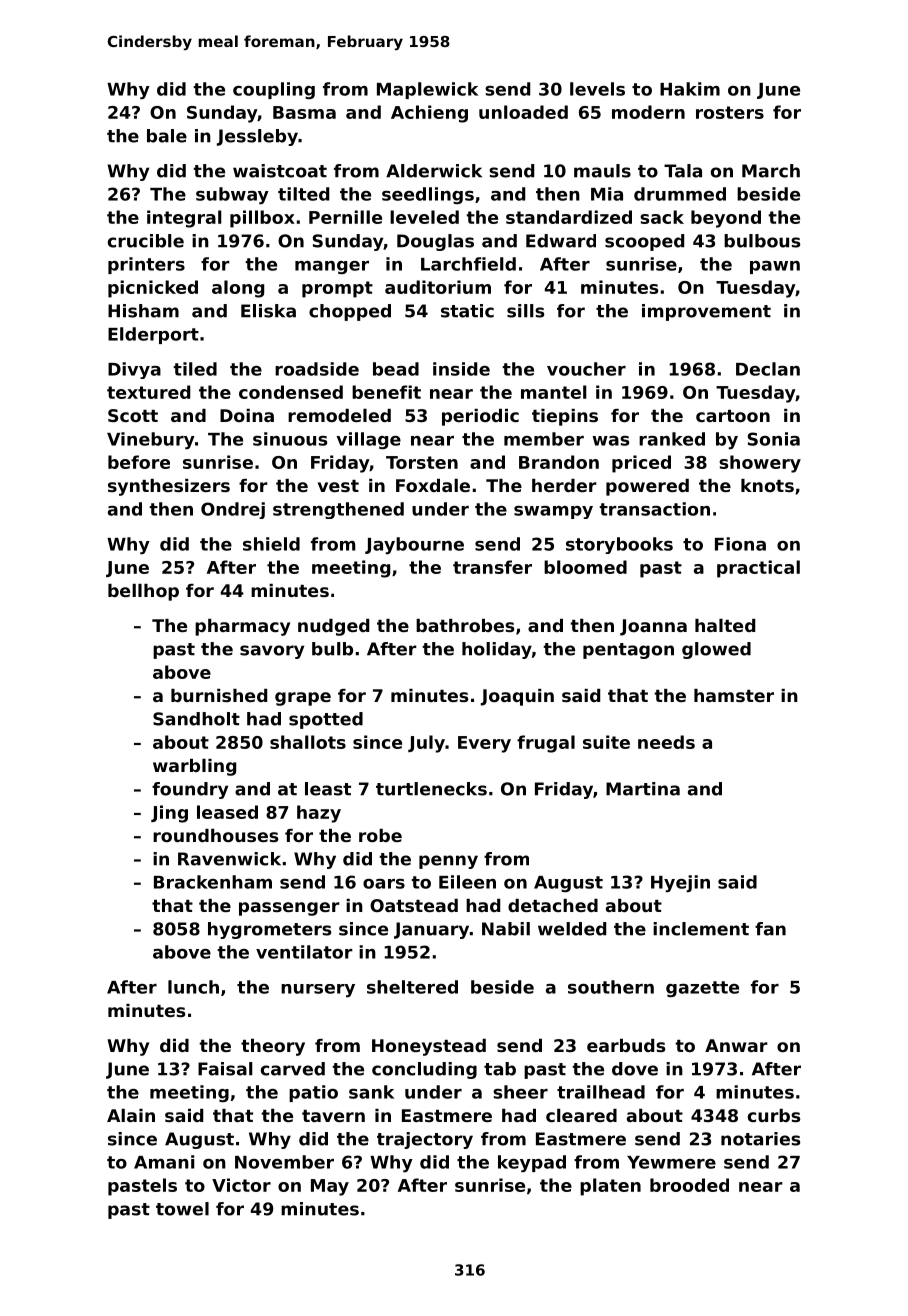 This screenshot has height=1316, width=908. Describe the element at coordinates (775, 267) in the screenshot. I see `pawn` at that location.
